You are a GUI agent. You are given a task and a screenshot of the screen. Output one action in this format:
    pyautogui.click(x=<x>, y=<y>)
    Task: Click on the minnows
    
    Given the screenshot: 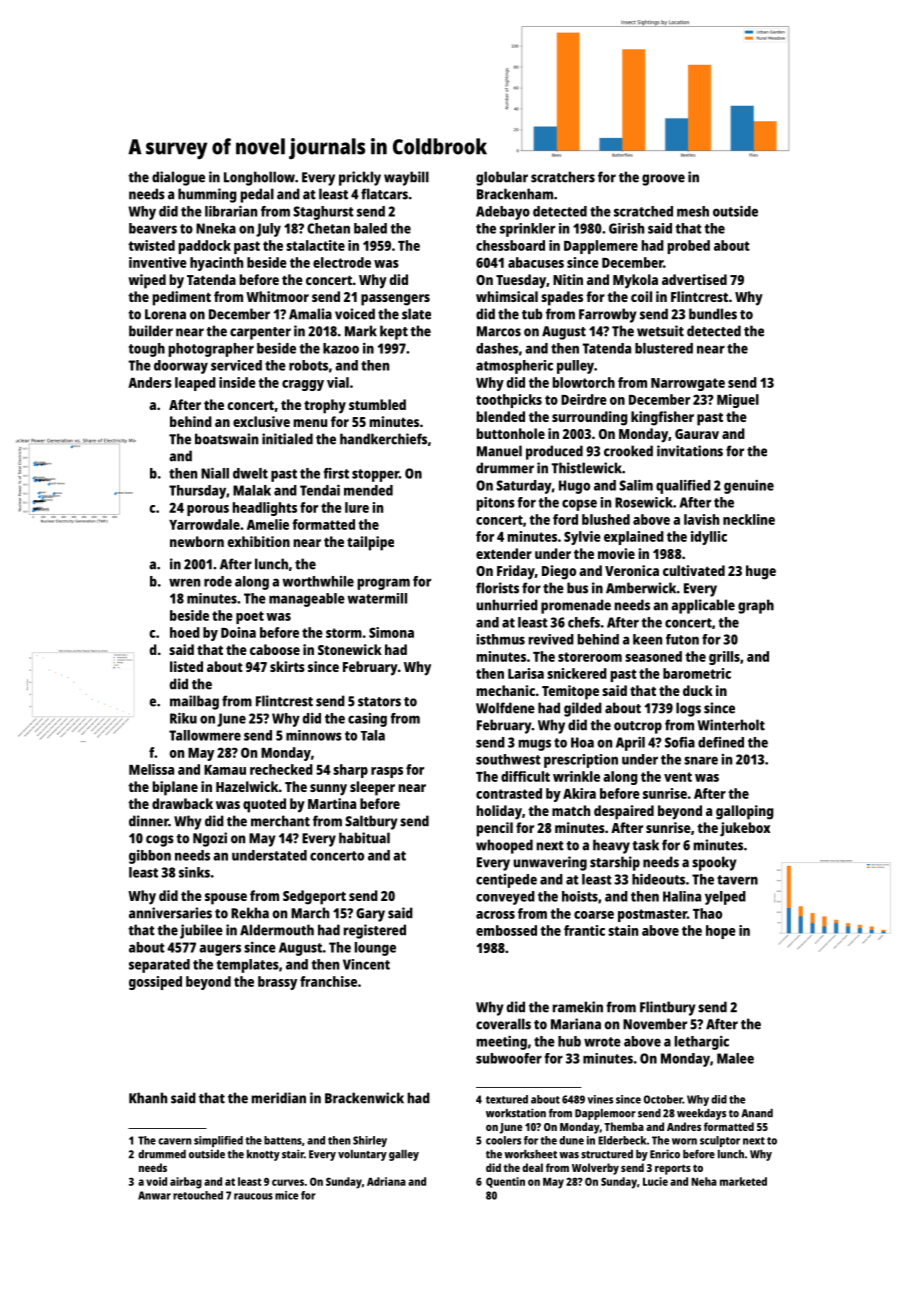 What is the action you would take?
    pyautogui.click(x=314, y=735)
